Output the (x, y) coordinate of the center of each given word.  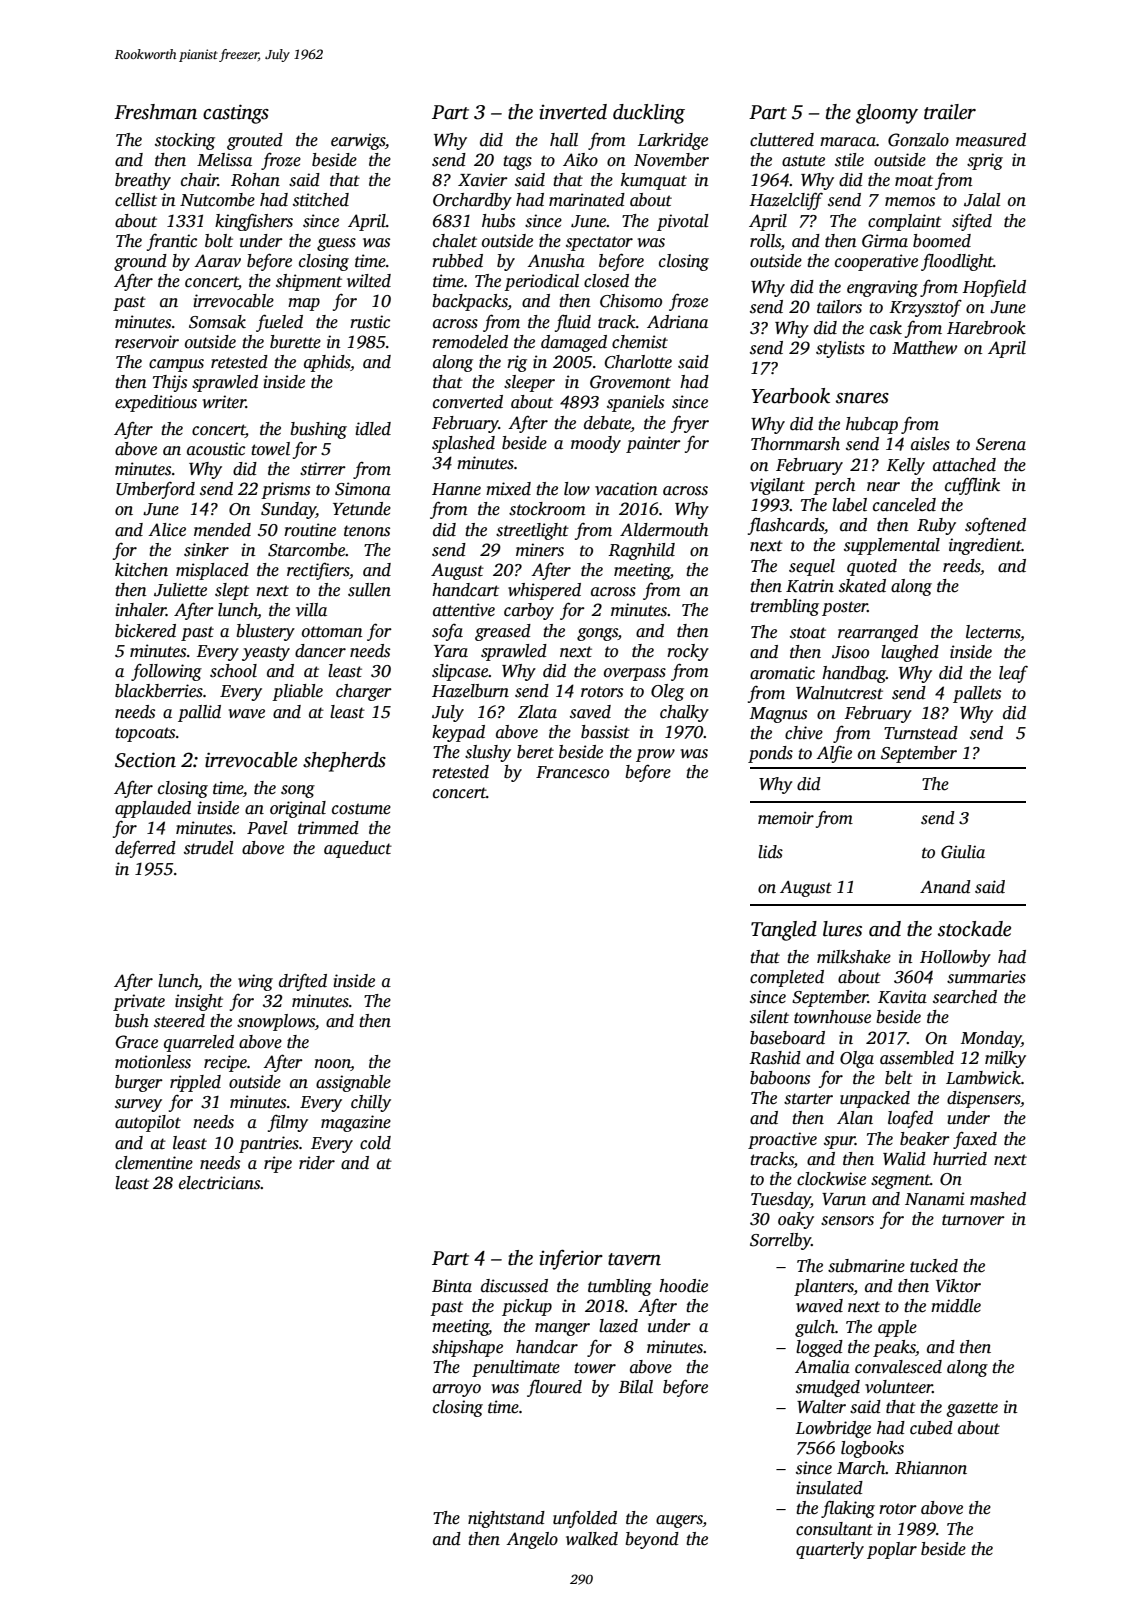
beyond (652, 1540)
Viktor (958, 1286)
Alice (167, 530)
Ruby (936, 526)
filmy (288, 1123)
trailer (950, 112)
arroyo (457, 1390)
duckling (649, 114)
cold (375, 1143)
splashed (463, 444)
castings (236, 114)
